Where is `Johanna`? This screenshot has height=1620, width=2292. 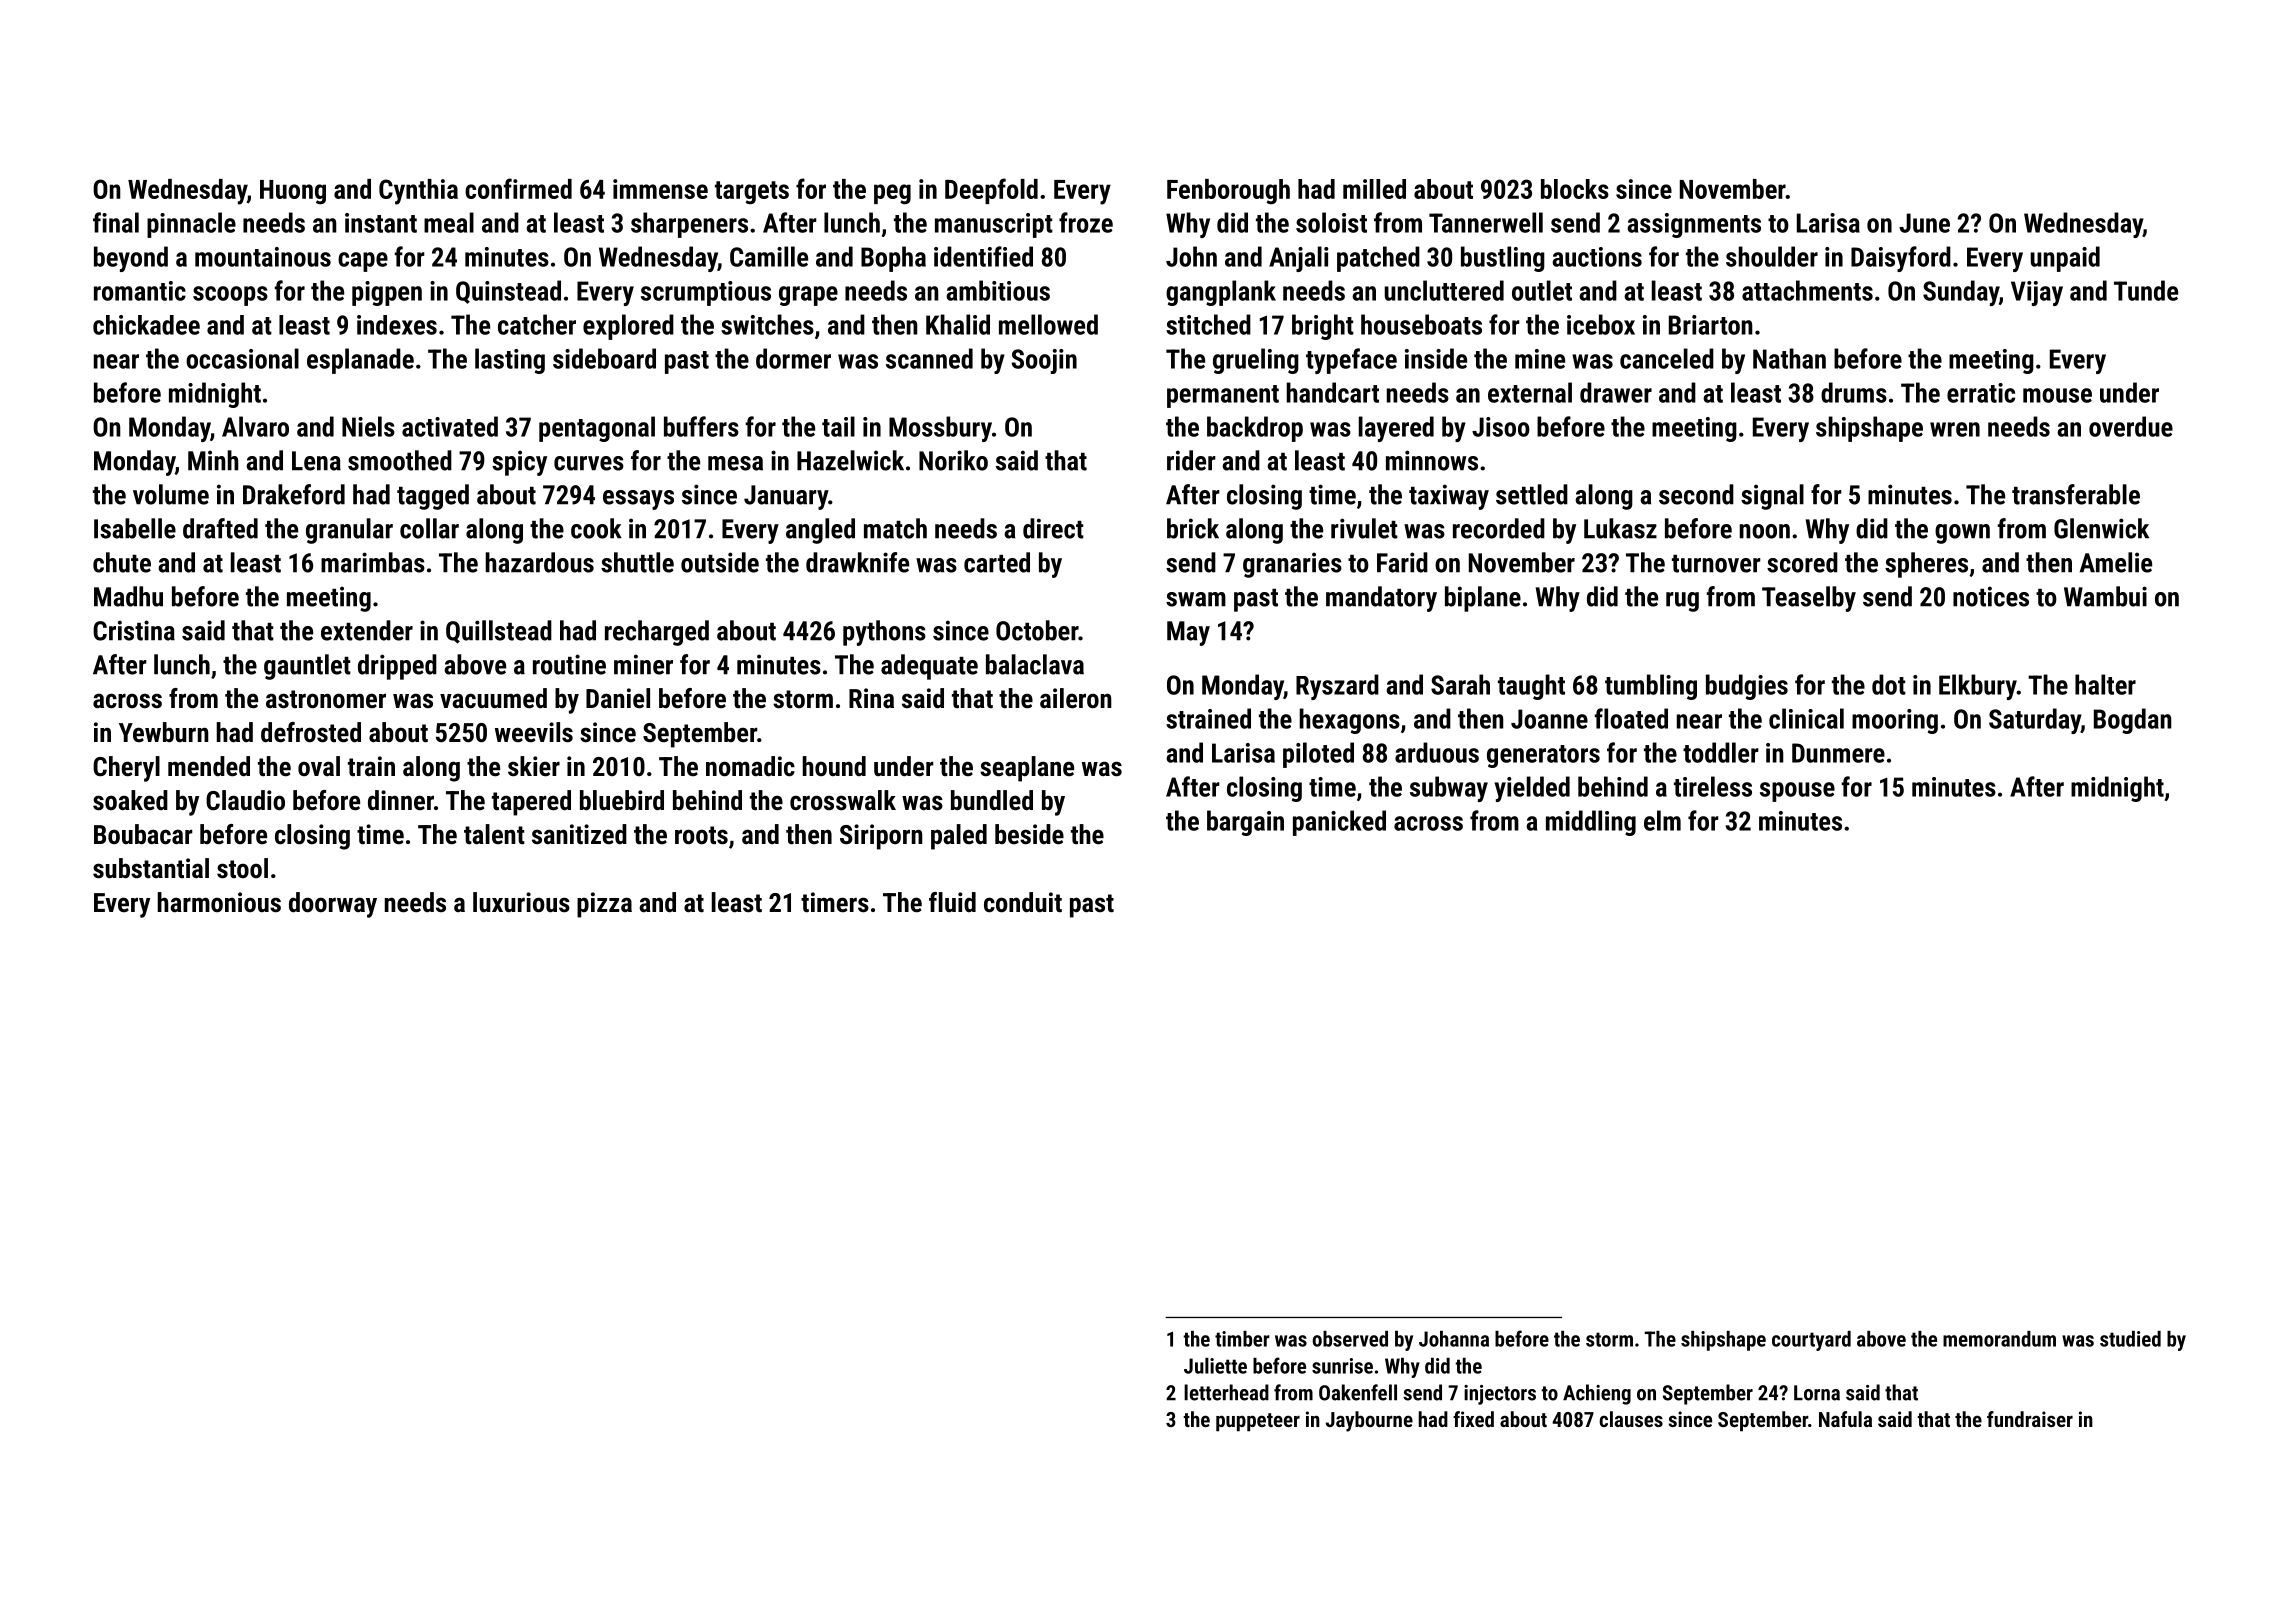 Johanna is located at coordinates (1454, 1339).
